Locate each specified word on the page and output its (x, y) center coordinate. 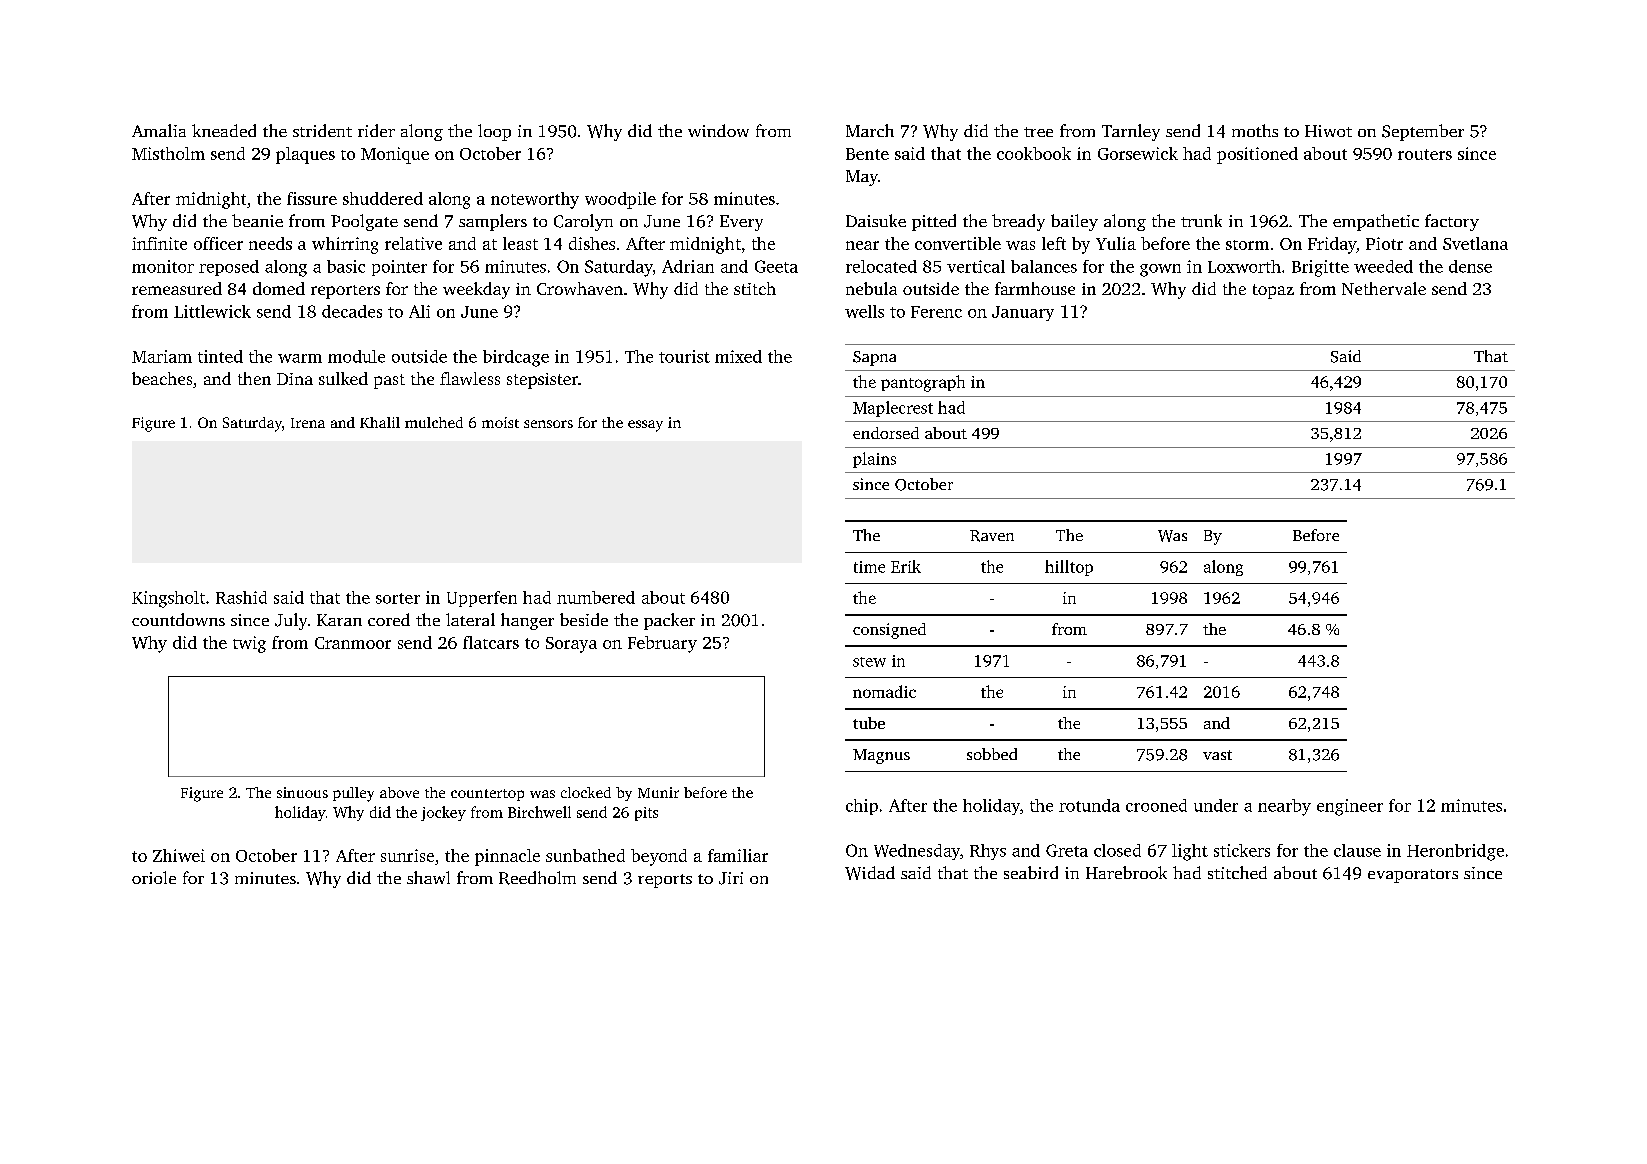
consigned (889, 631)
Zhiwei (179, 855)
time (869, 567)
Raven (992, 536)
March (870, 130)
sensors (548, 424)
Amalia (159, 130)
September (1423, 132)
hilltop (1069, 568)
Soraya (571, 645)
